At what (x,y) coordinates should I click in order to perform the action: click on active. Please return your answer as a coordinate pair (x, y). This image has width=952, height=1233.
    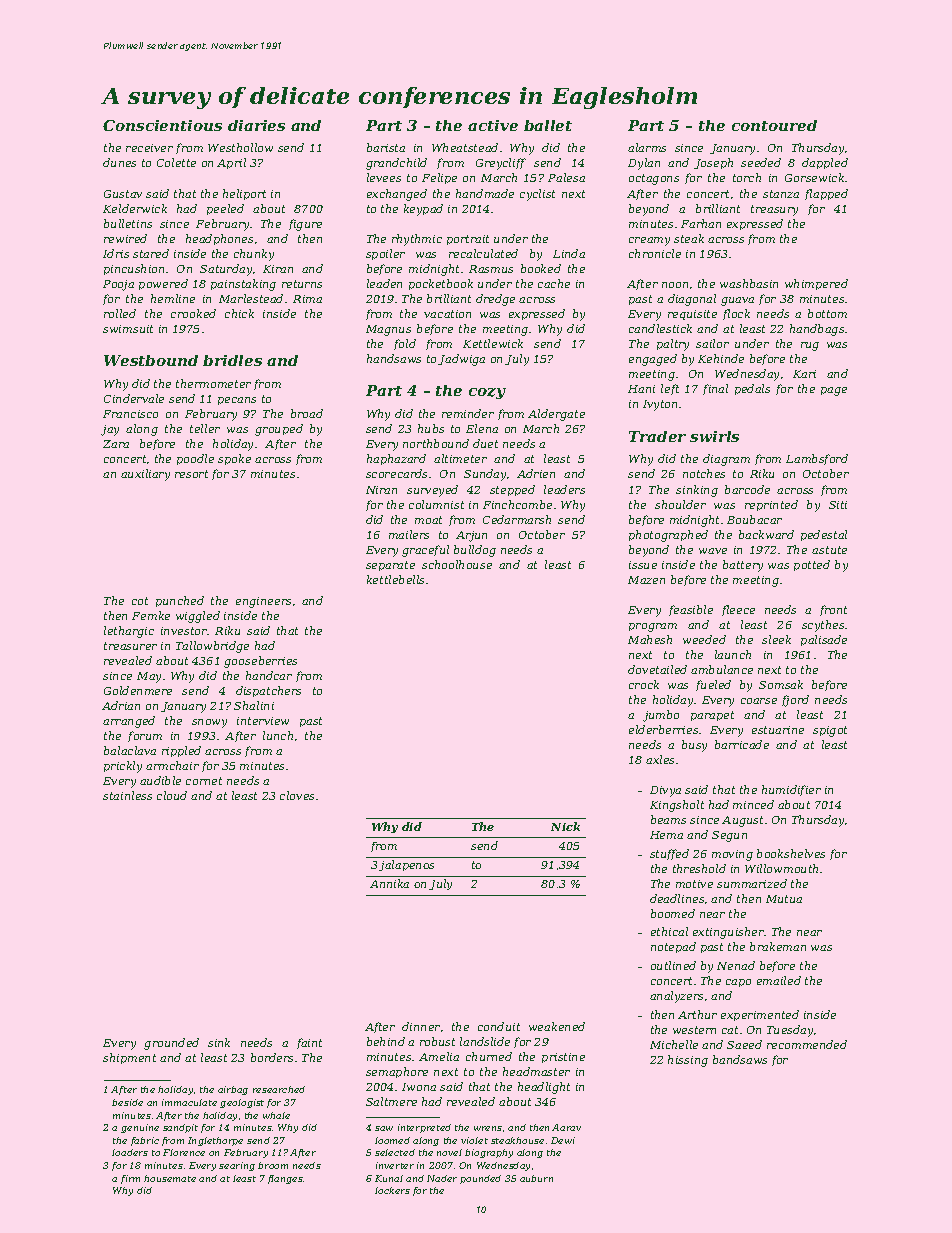
    Looking at the image, I should click on (493, 125).
